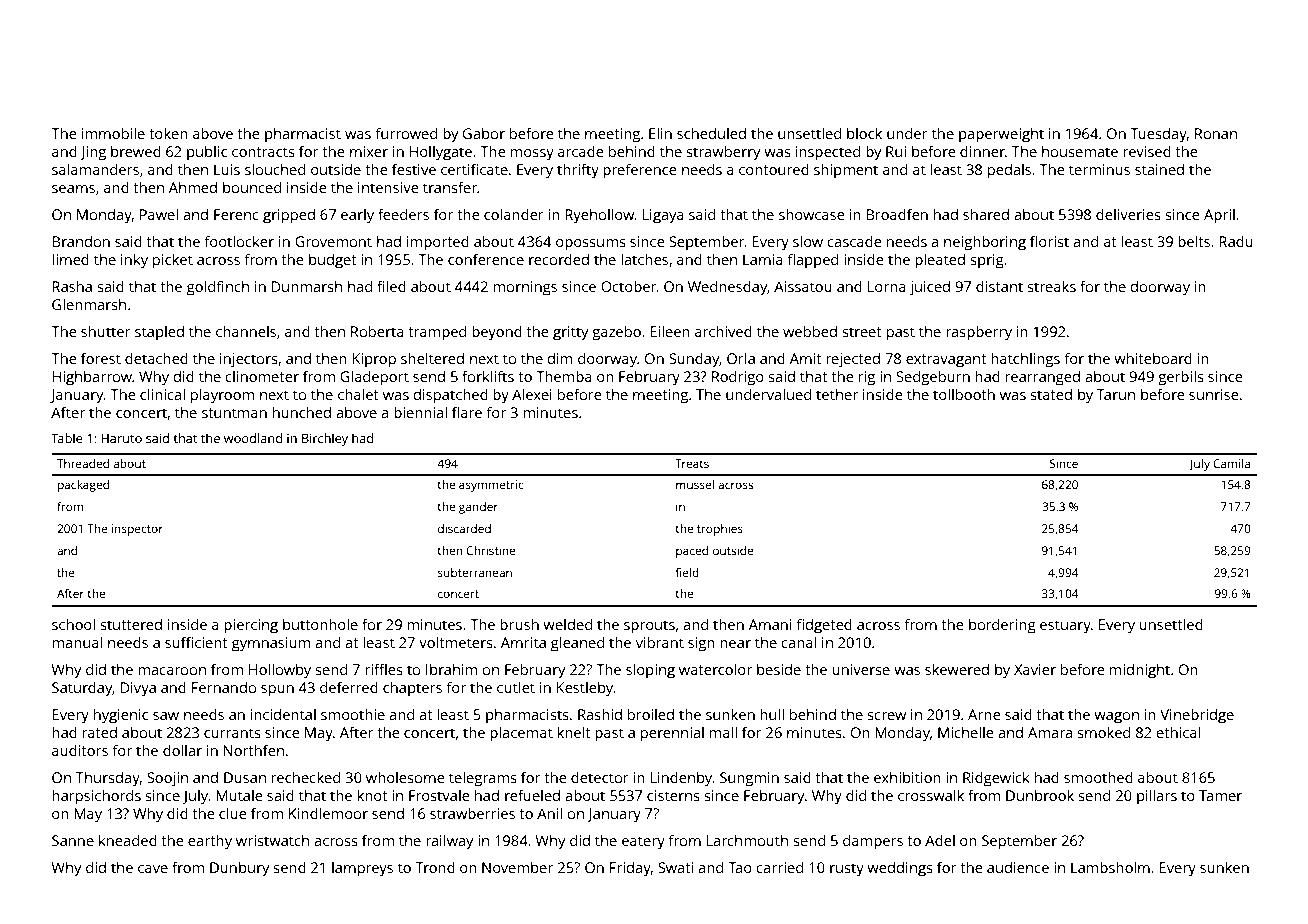  Describe the element at coordinates (1065, 627) in the image. I see `estuary` at that location.
